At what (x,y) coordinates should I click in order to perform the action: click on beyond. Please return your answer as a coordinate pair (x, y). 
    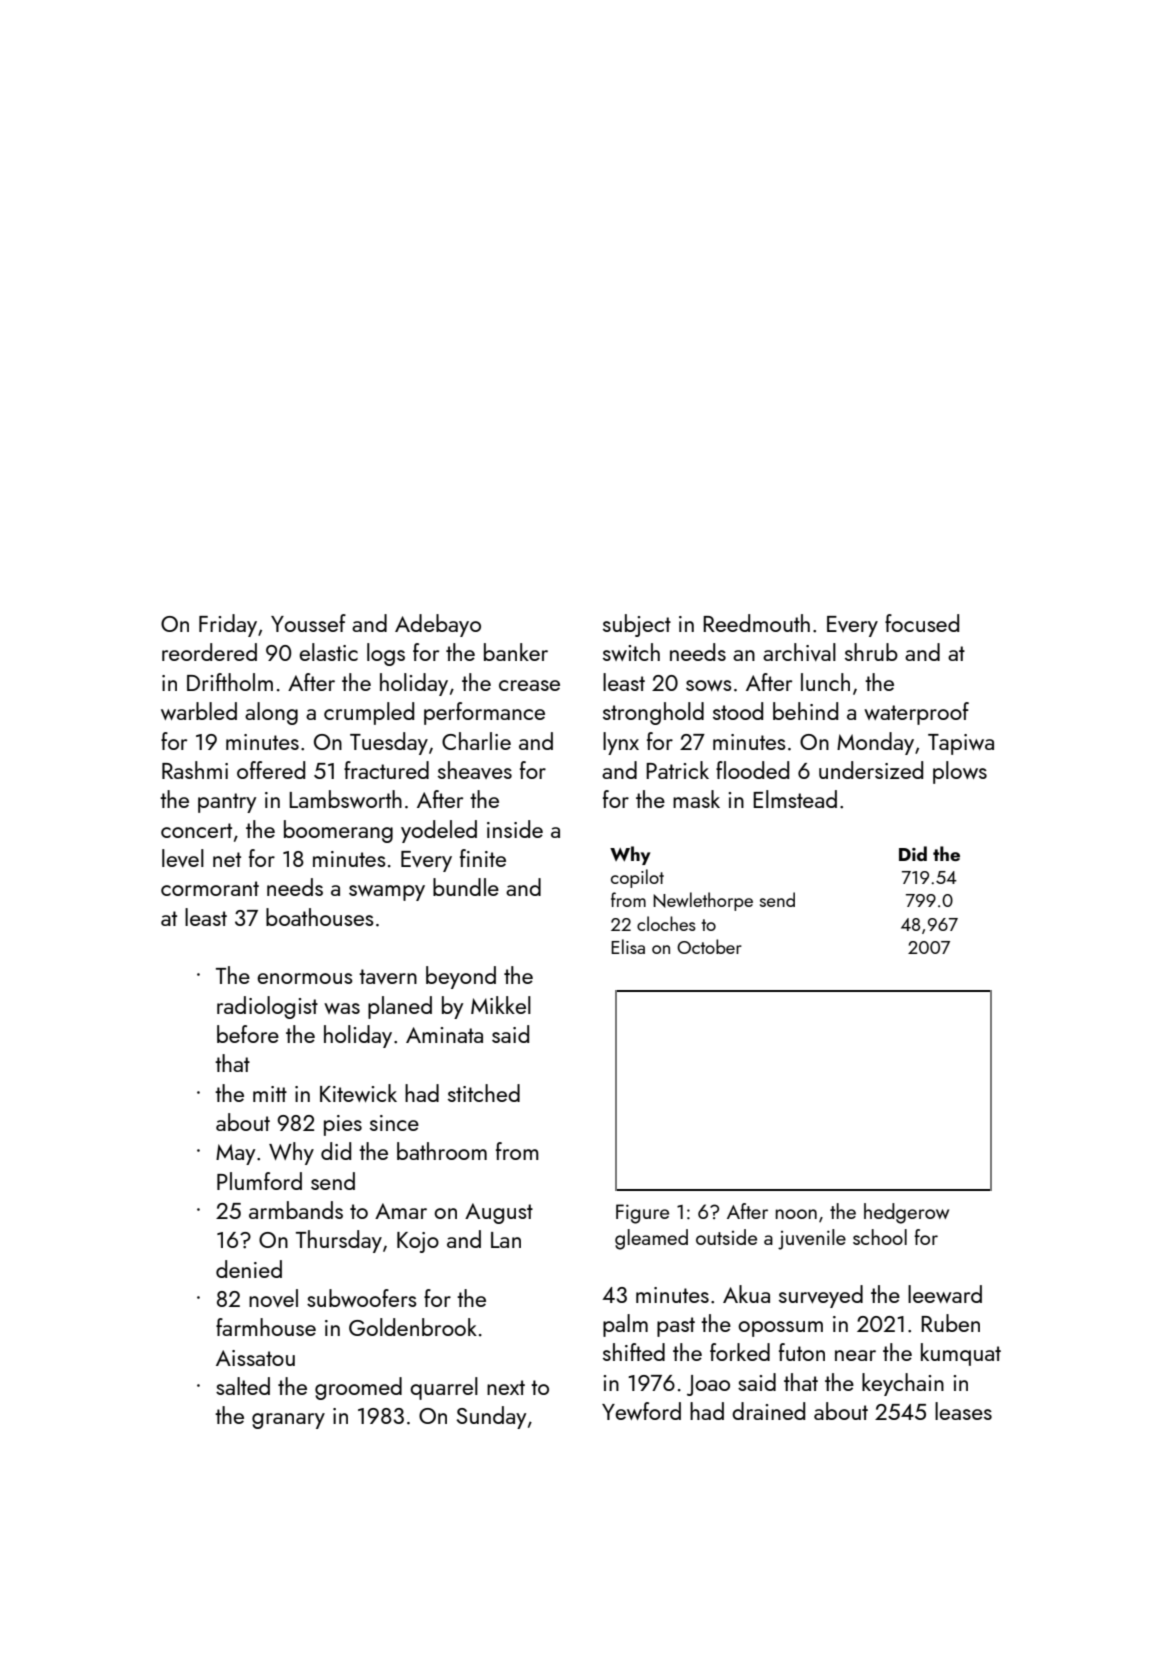
    Looking at the image, I should click on (461, 977).
